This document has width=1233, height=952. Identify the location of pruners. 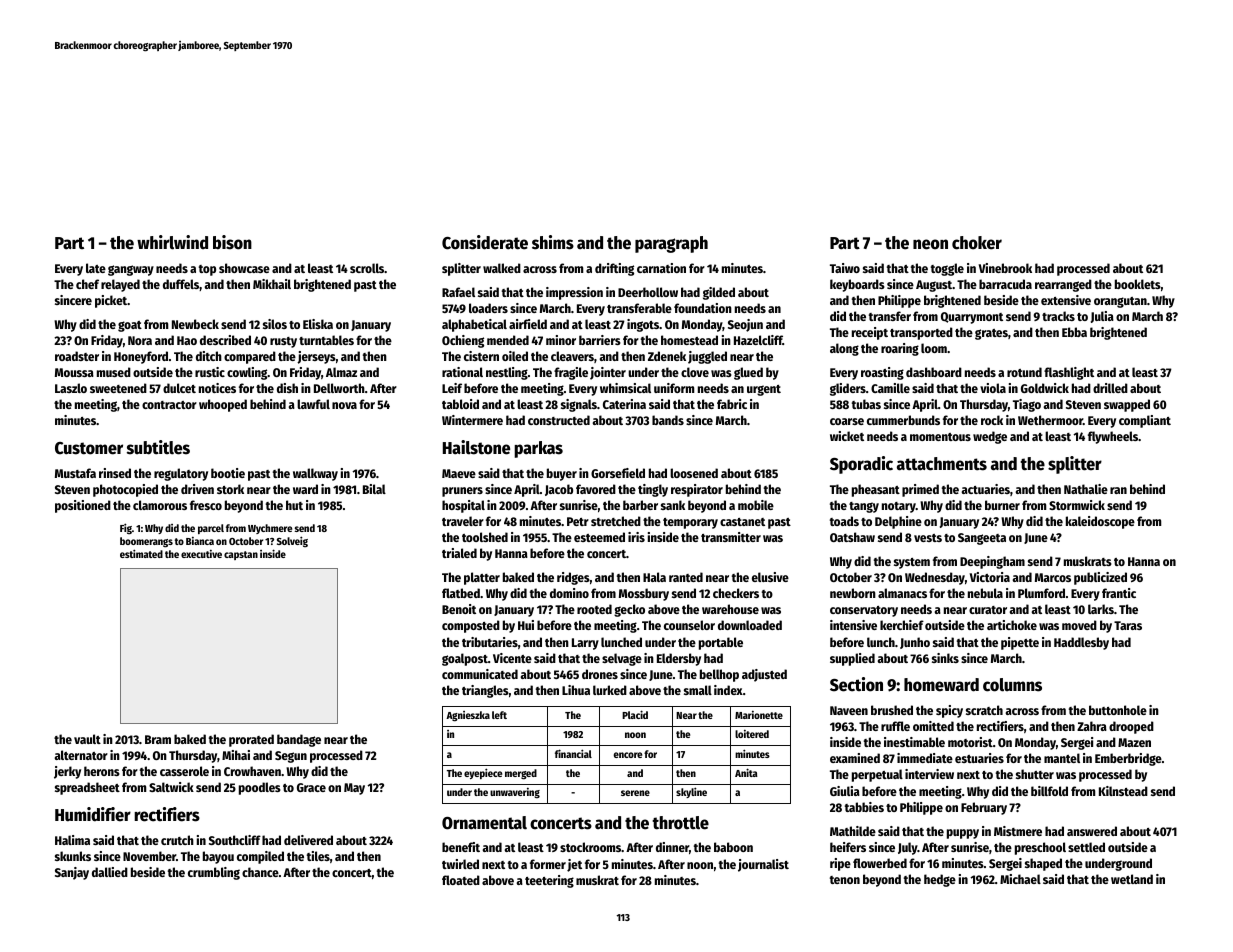
(462, 492).
